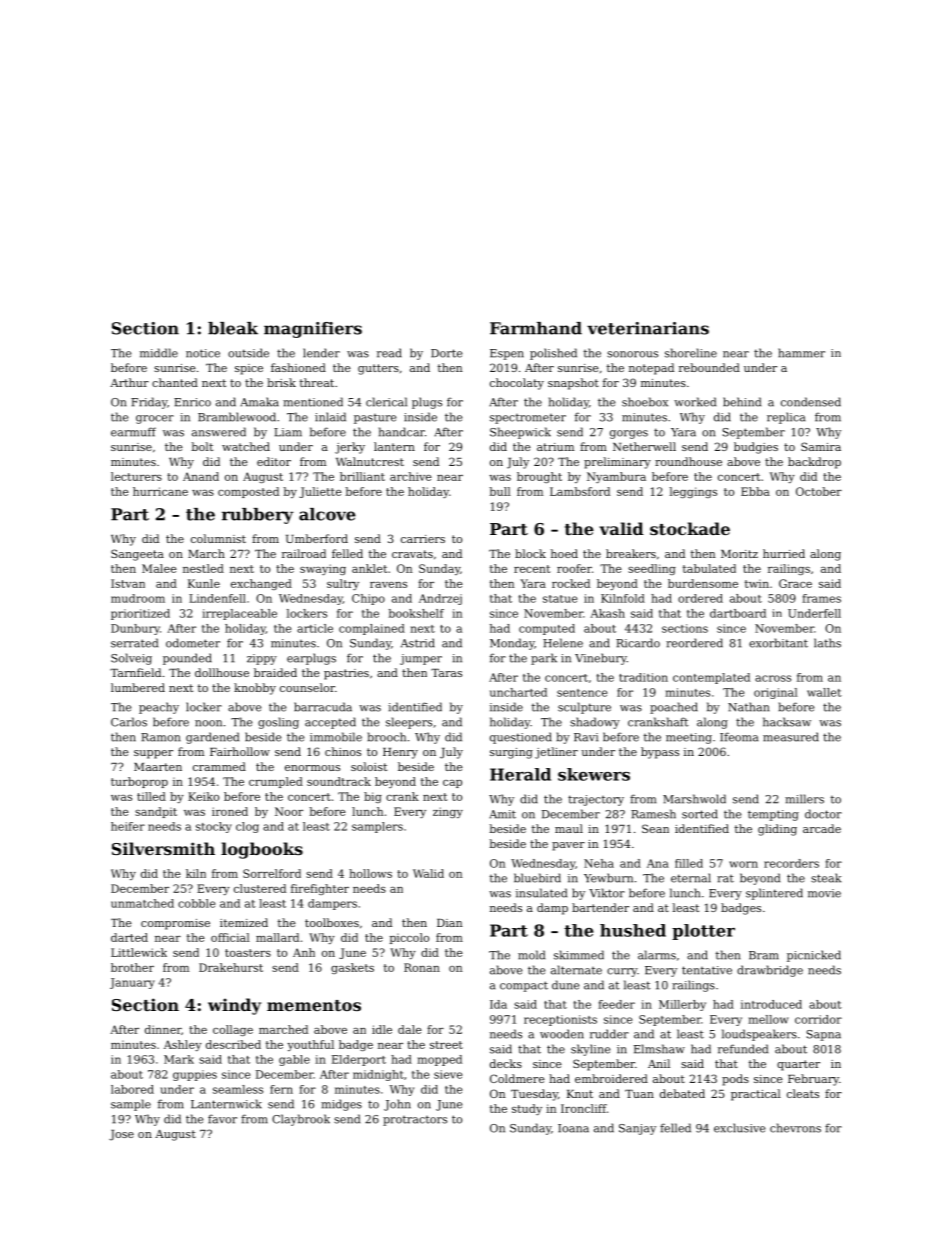 This screenshot has height=1233, width=952. Describe the element at coordinates (648, 328) in the screenshot. I see `veterinarians` at that location.
